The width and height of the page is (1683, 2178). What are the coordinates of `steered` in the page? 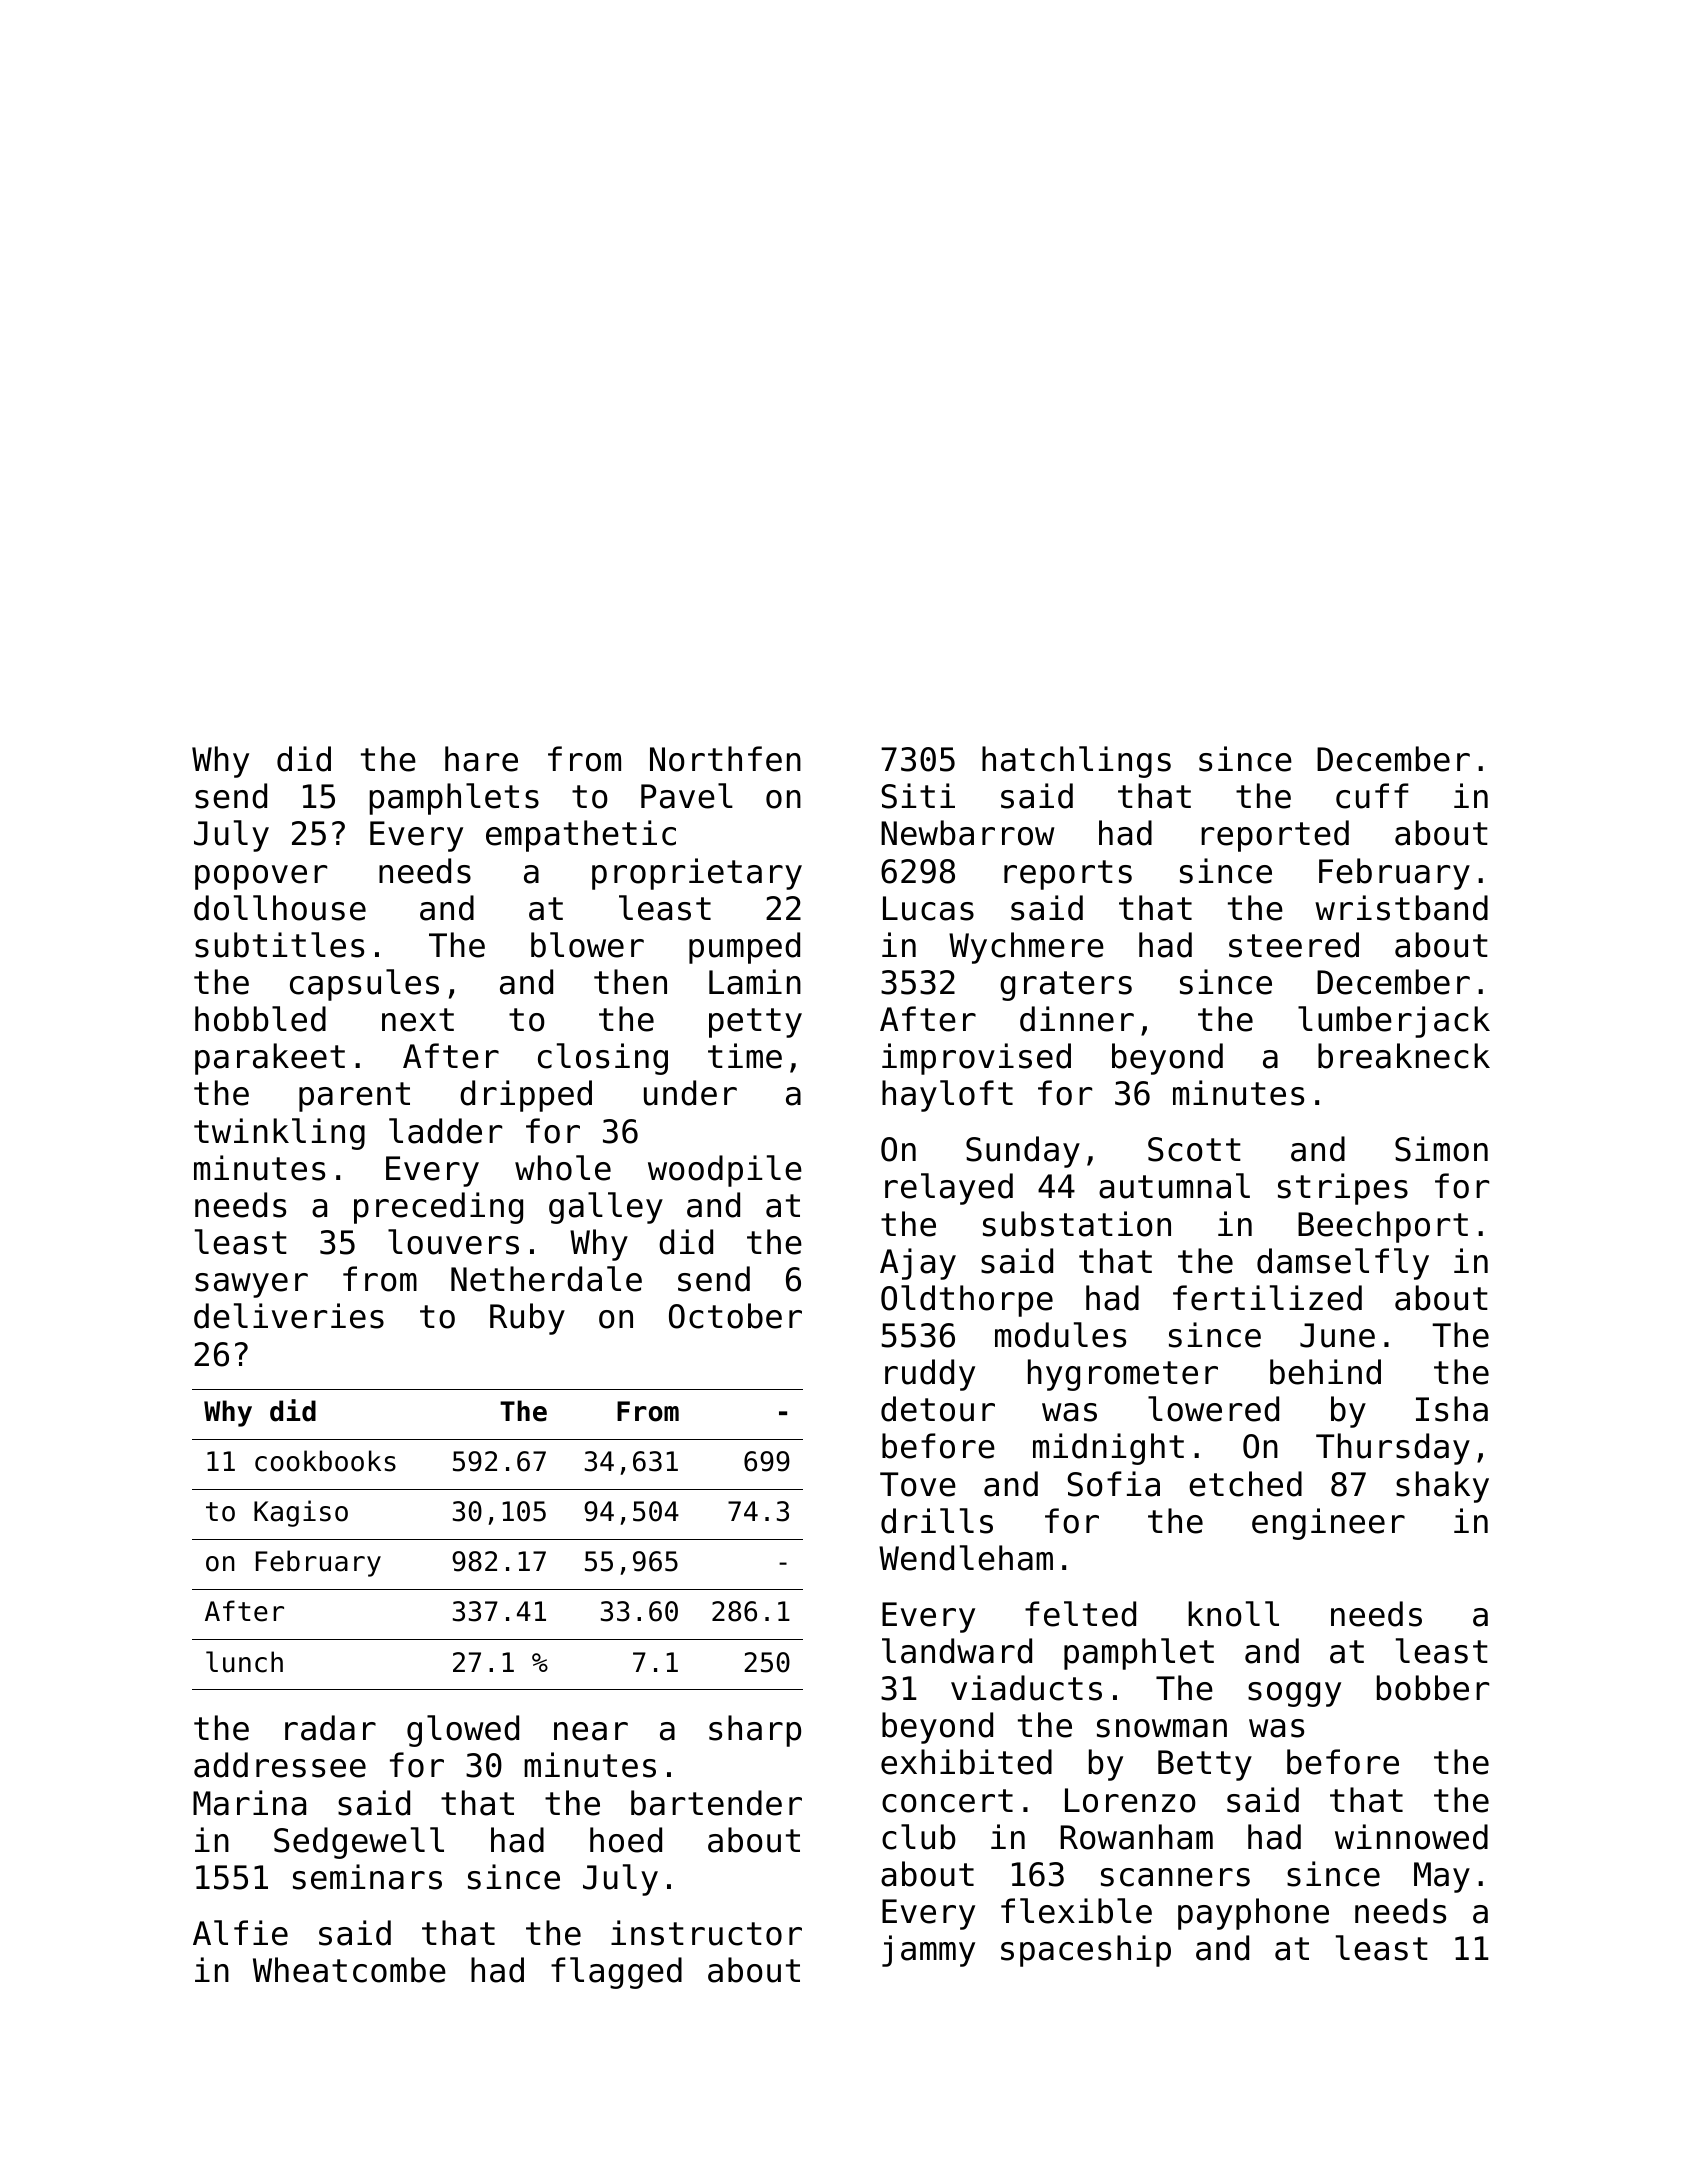 It's located at (1294, 945).
